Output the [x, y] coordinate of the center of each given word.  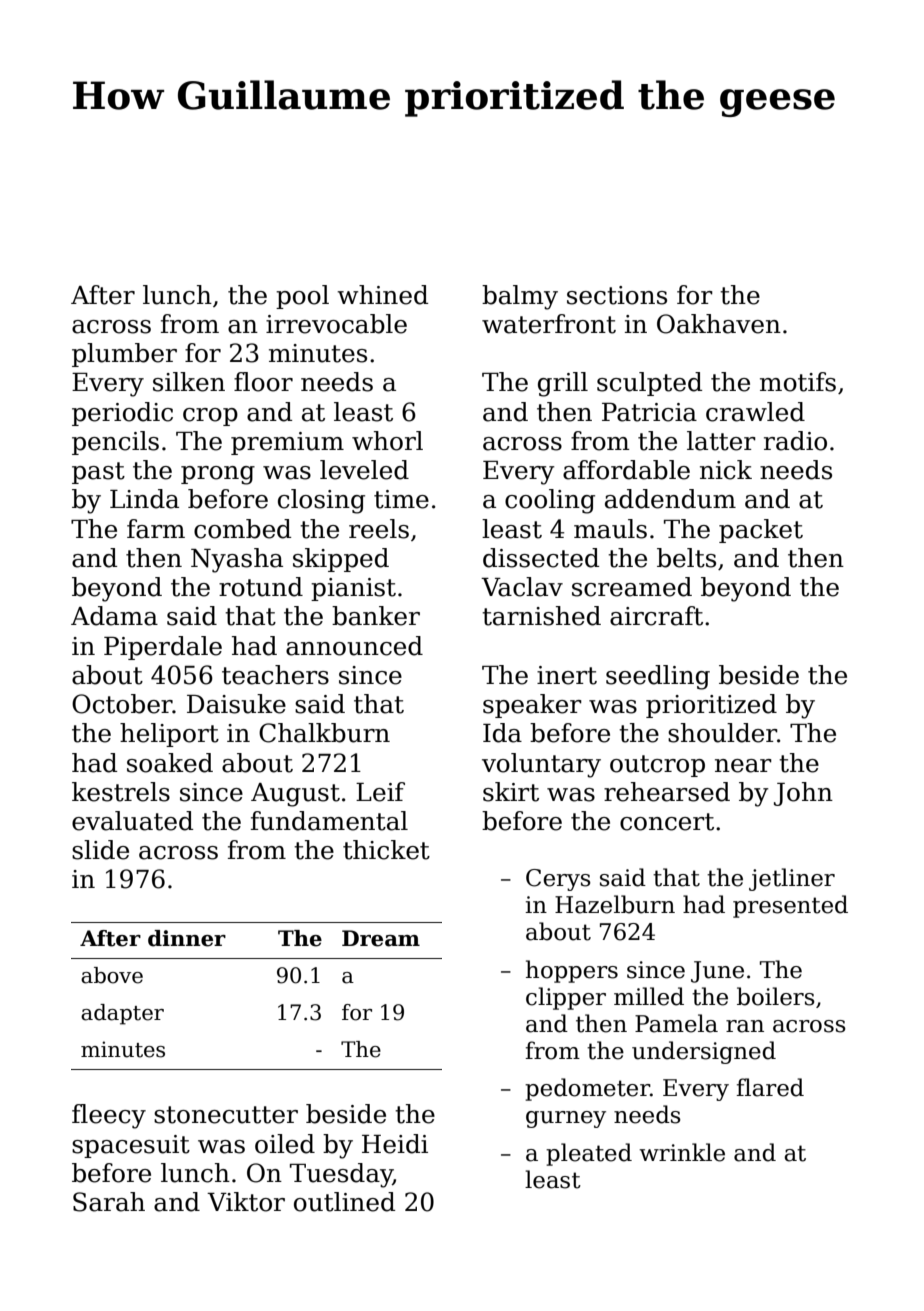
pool [302, 297]
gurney [566, 1119]
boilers [776, 996]
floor [263, 382]
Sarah [109, 1202]
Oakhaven [719, 324]
